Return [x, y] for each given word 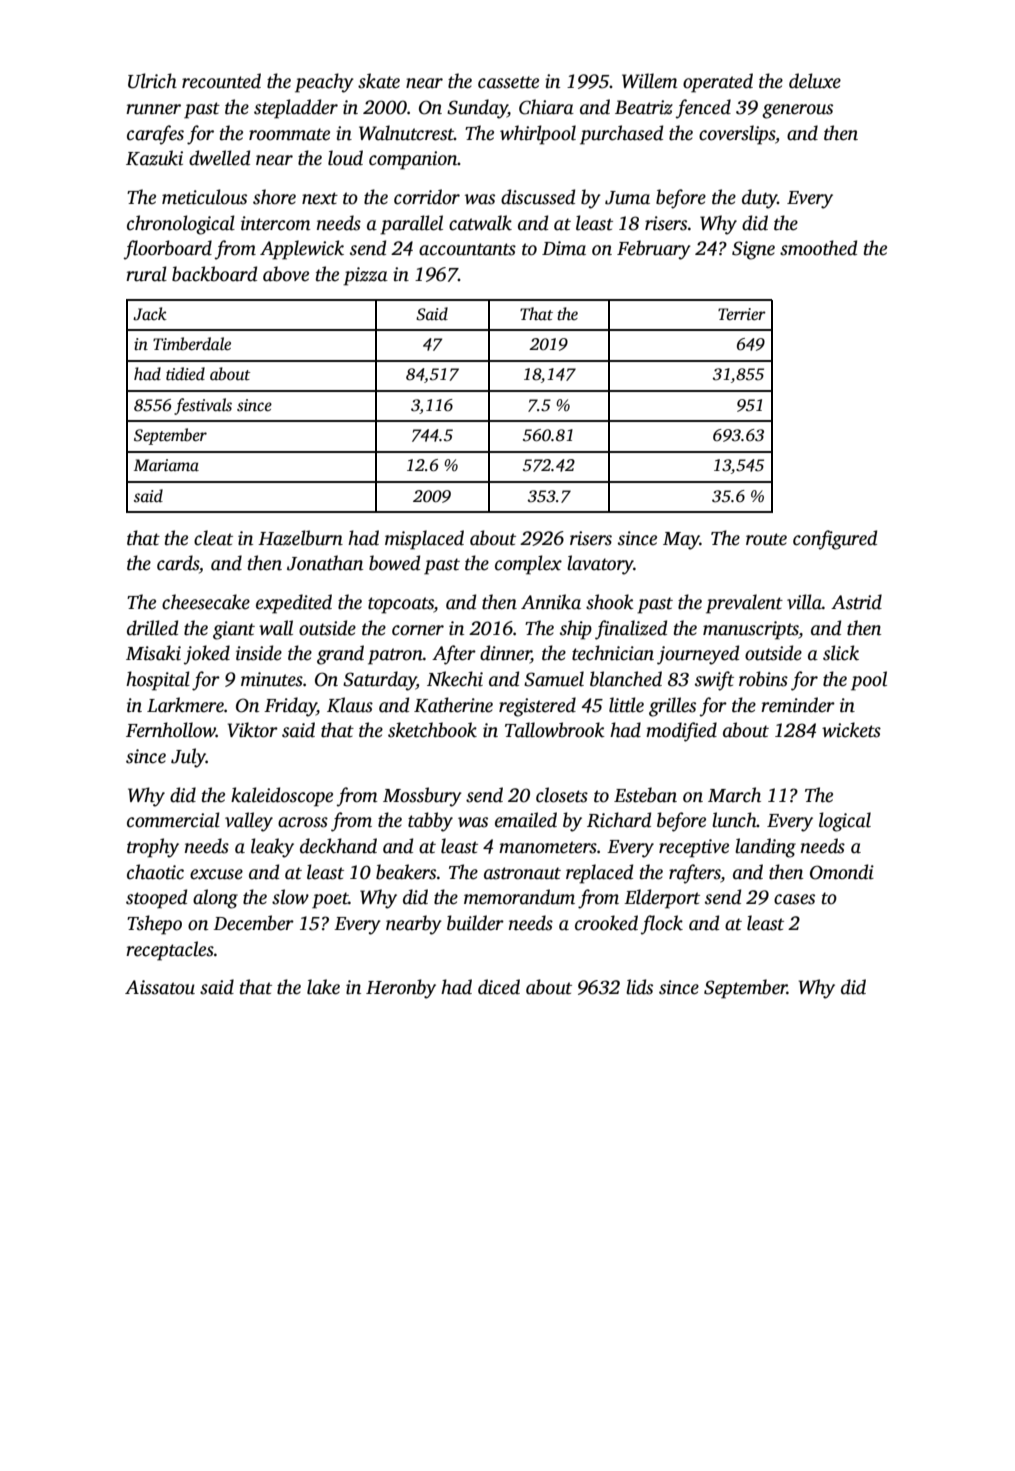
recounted [221, 81]
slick [841, 653]
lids [639, 987]
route [766, 539]
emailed [526, 820]
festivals [203, 406]
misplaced [424, 540]
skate [379, 81]
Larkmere [185, 705]
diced [499, 987]
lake [323, 987]
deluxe [815, 81]
